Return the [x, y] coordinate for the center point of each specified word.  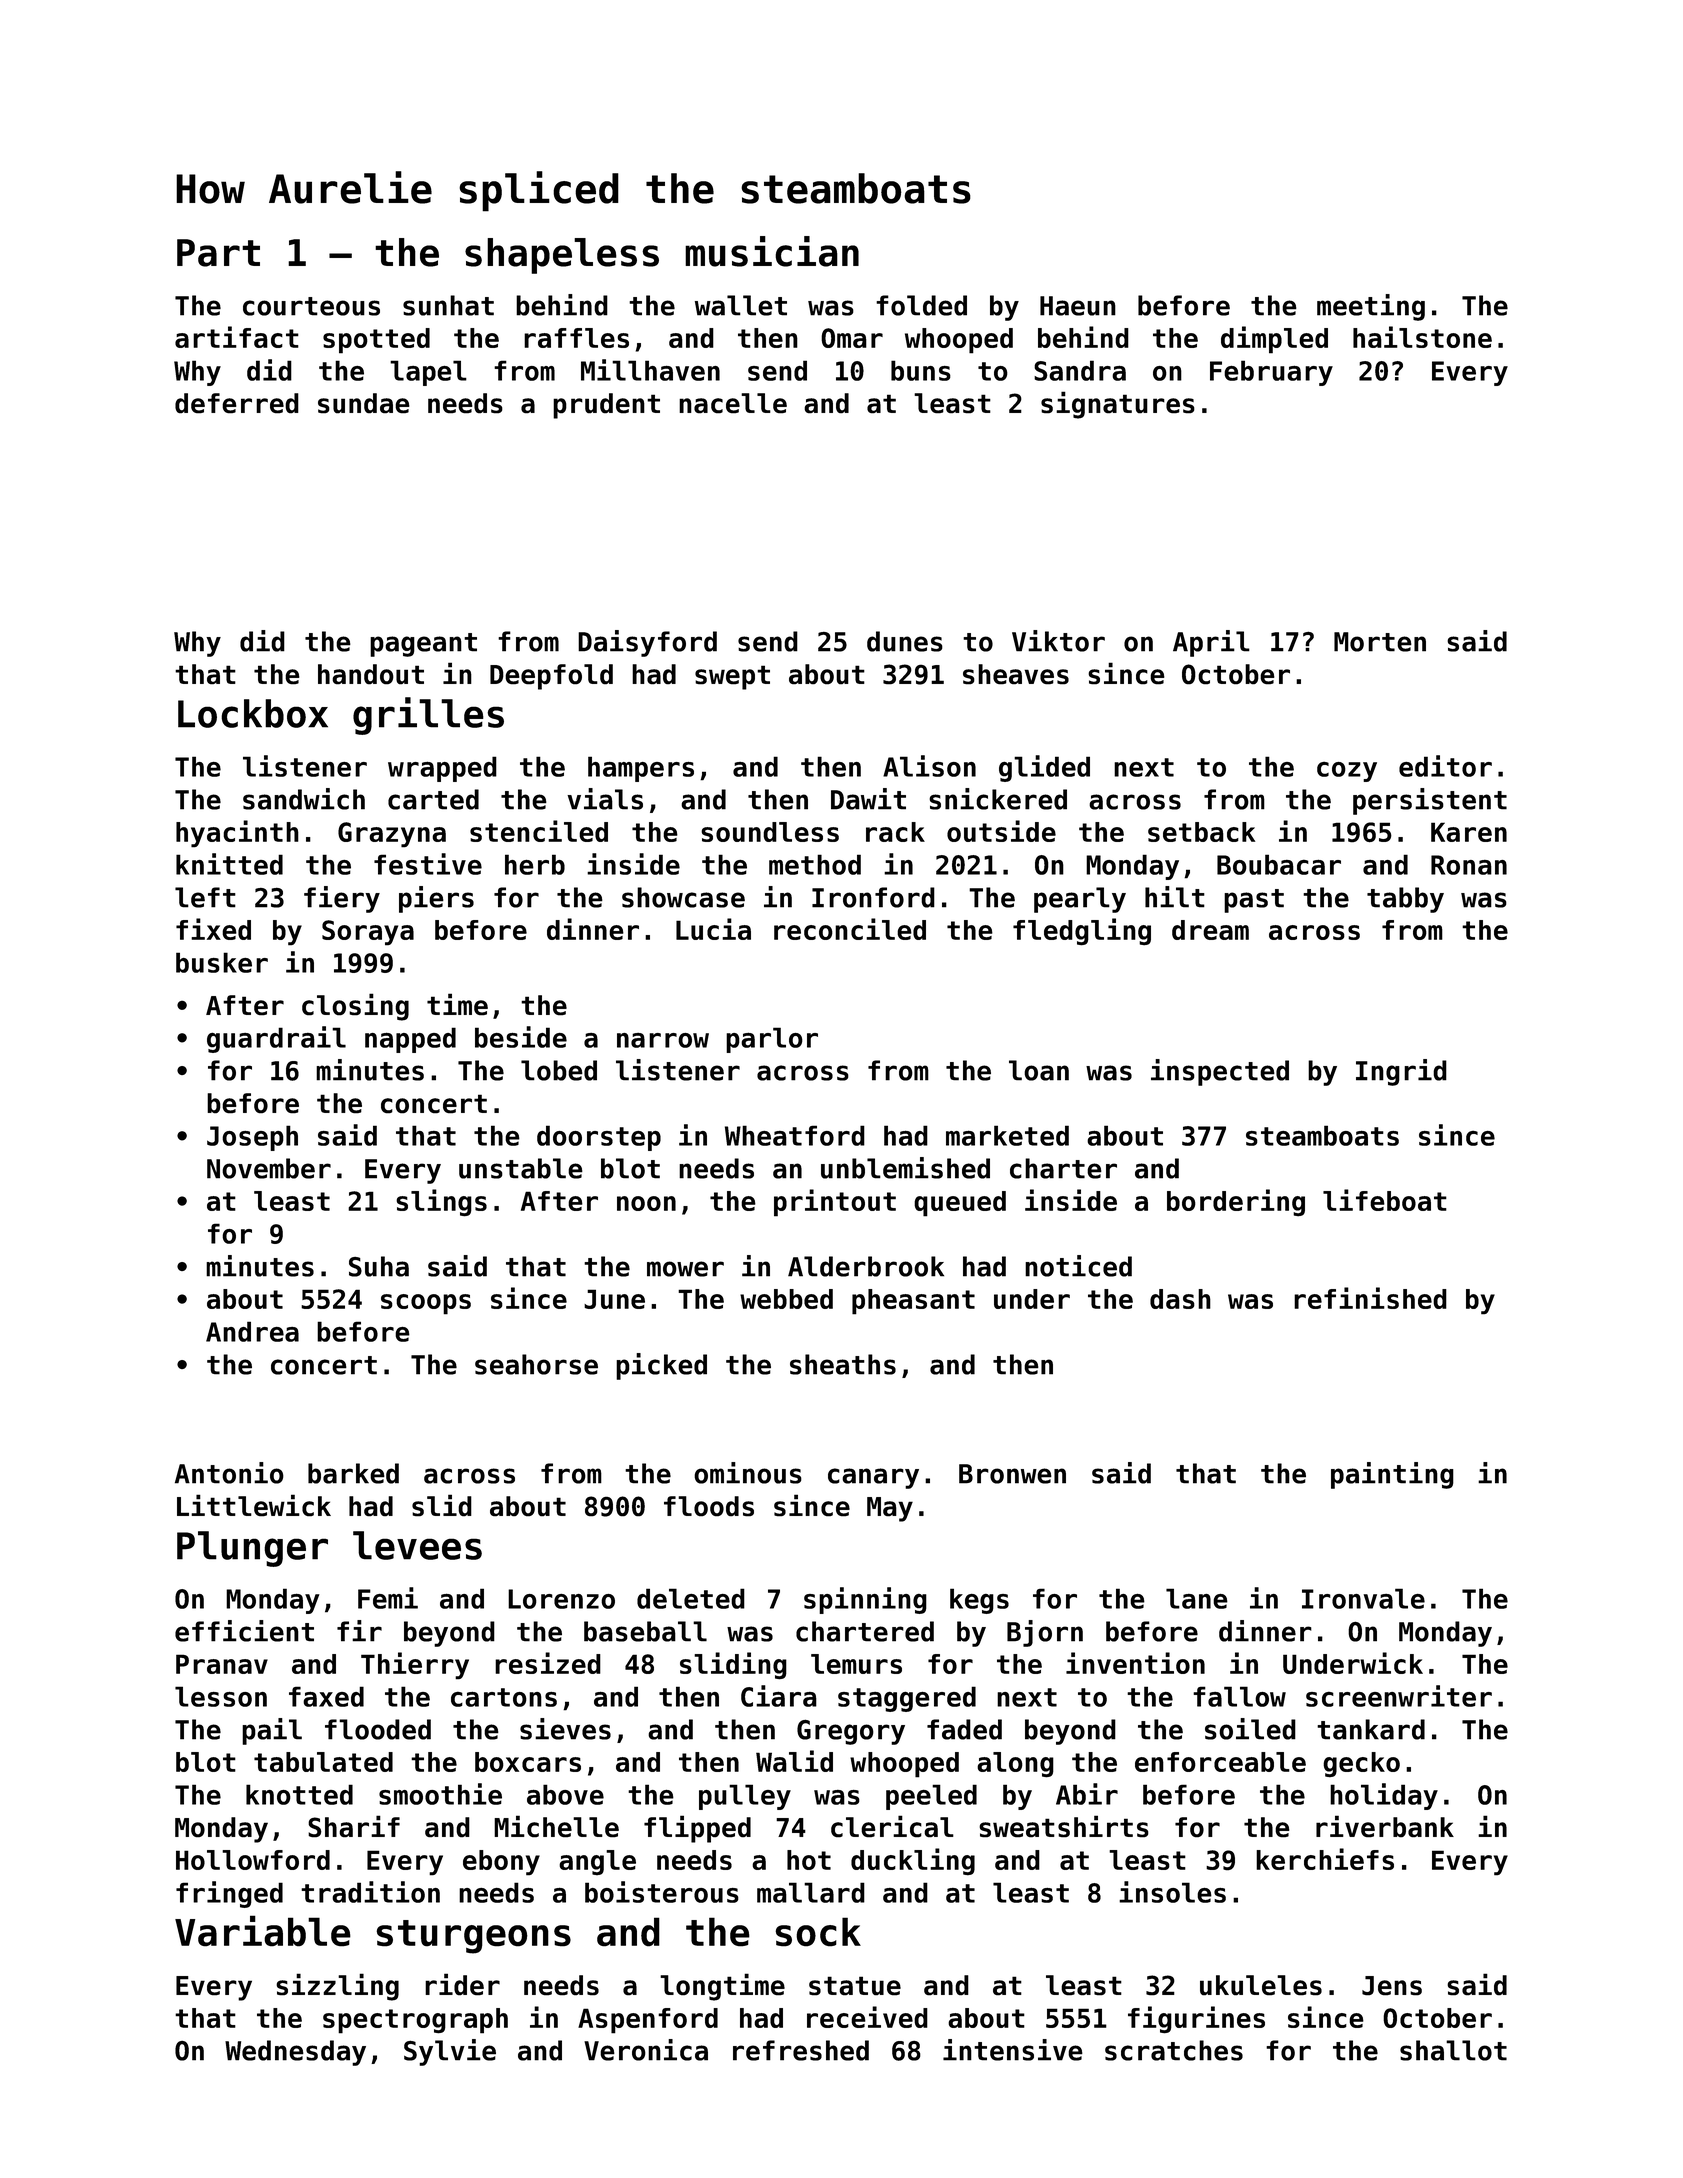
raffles [576, 338]
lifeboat [1385, 1200]
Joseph [252, 1138]
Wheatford [795, 1135]
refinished [1370, 1298]
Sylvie [450, 2052]
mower [685, 1269]
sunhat [448, 305]
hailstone [1422, 337]
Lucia [713, 929]
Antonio [229, 1473]
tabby [1405, 900]
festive [428, 864]
